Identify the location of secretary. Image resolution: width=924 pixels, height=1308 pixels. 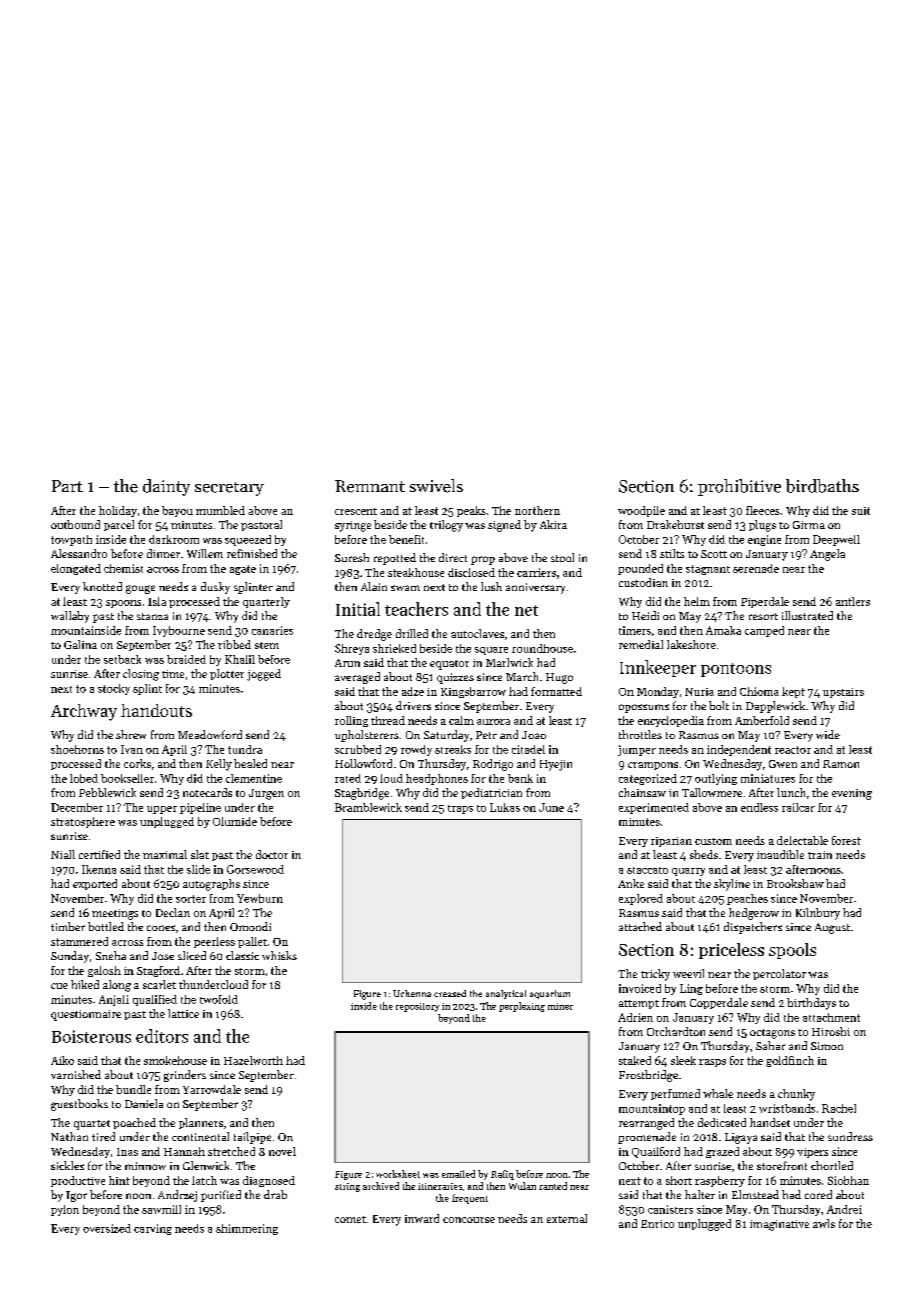
(229, 489).
